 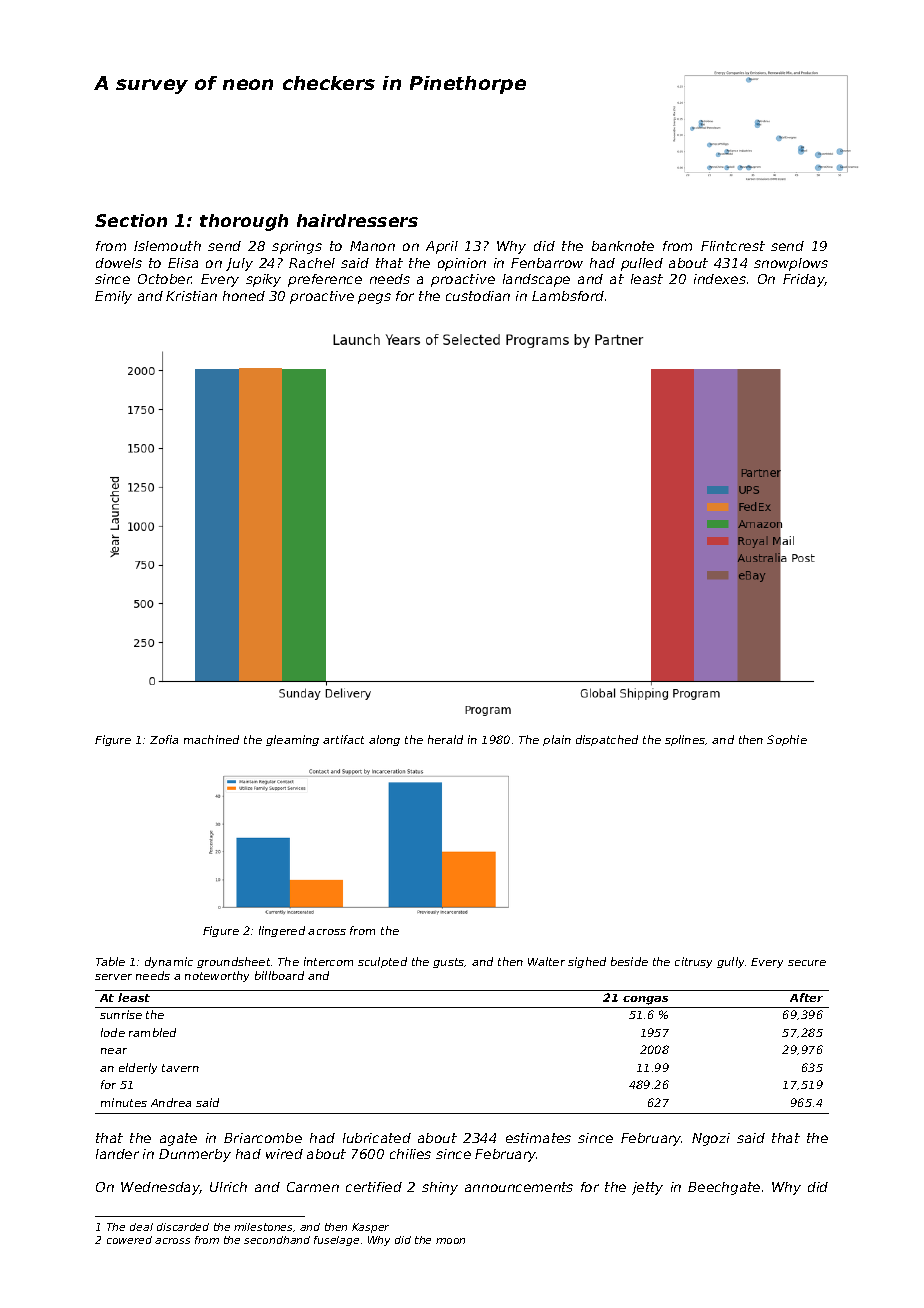 What do you see at coordinates (693, 962) in the screenshot?
I see `citrusy` at bounding box center [693, 962].
